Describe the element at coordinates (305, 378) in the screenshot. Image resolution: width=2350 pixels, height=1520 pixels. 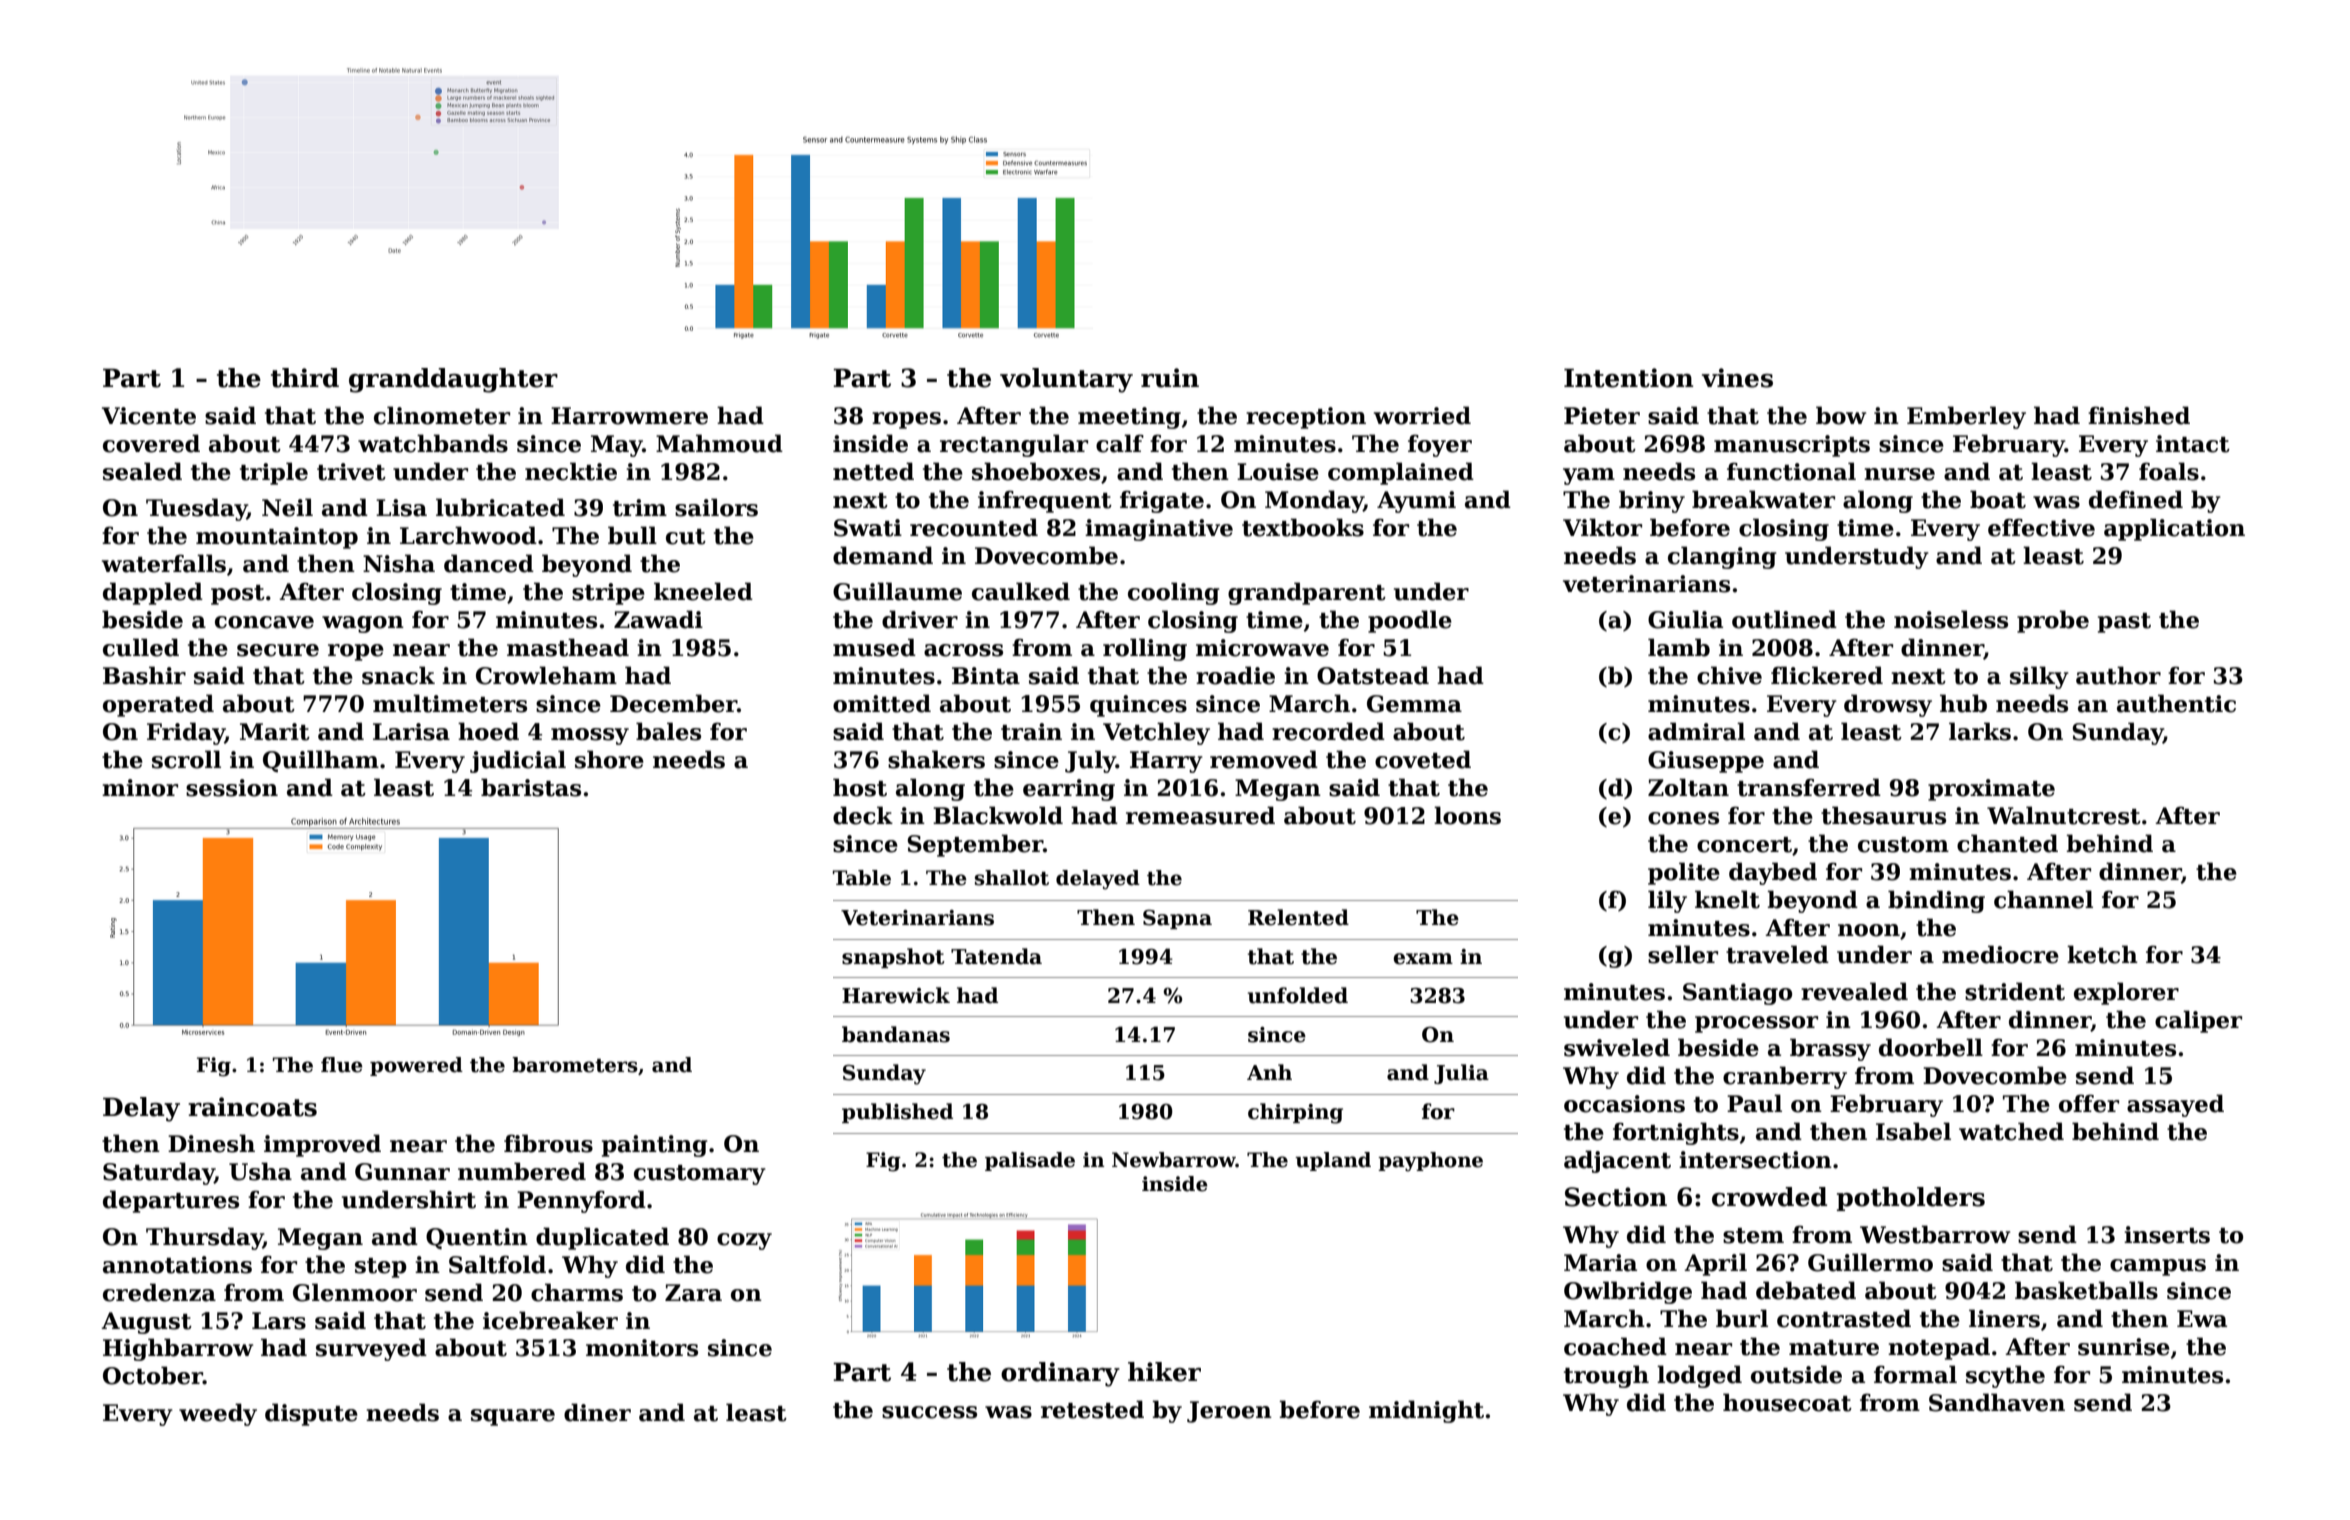
I see `third` at that location.
